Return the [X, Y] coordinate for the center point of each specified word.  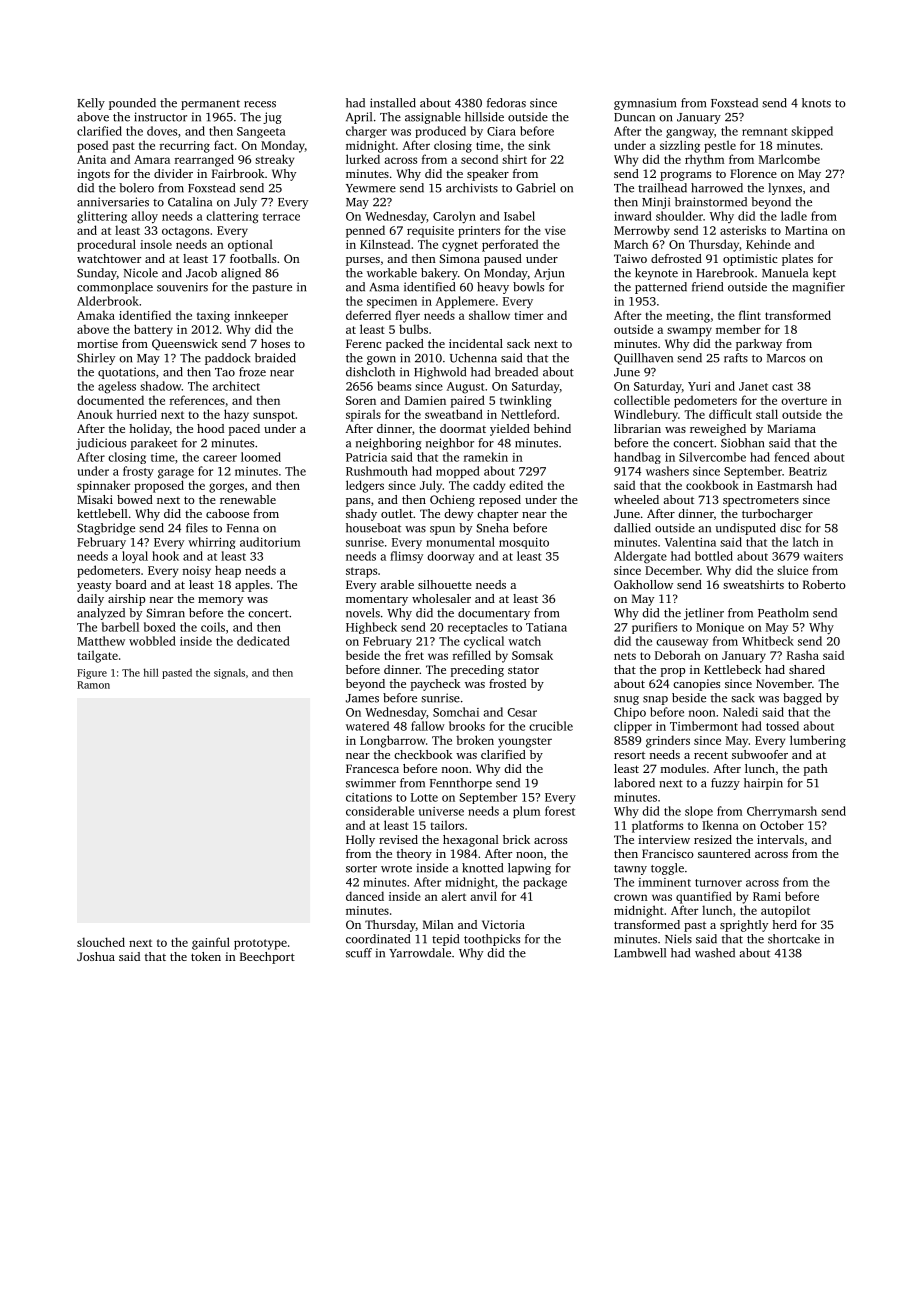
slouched [101, 942]
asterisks [743, 230]
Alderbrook [108, 301]
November [784, 683]
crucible [551, 726]
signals [229, 673]
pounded [132, 104]
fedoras [506, 103]
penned [365, 231]
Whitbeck [768, 641]
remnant [765, 132]
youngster [525, 742]
